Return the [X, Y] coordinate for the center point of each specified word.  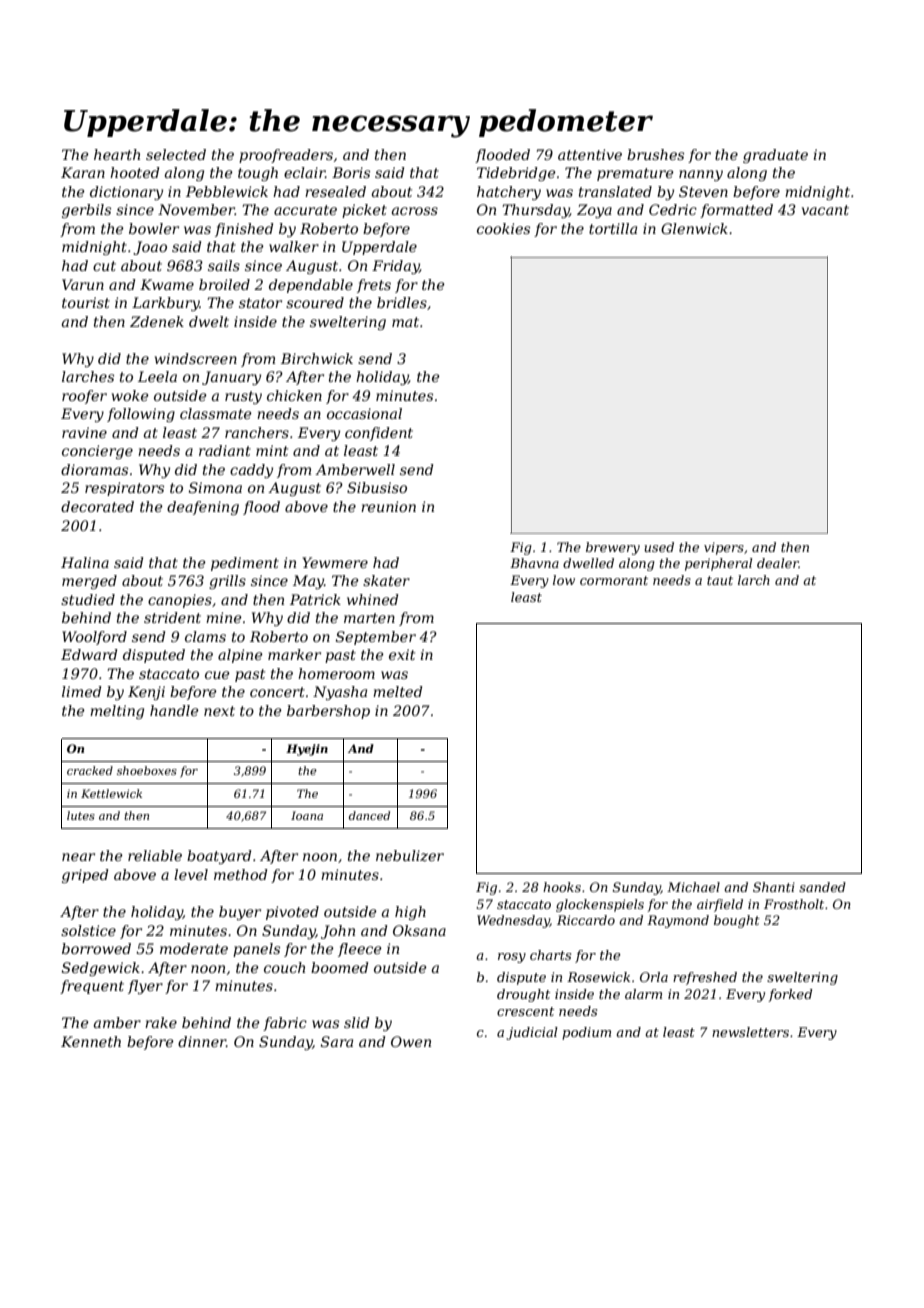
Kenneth [91, 1041]
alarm [643, 994]
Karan [83, 172]
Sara [337, 1041]
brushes [655, 154]
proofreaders [286, 156]
